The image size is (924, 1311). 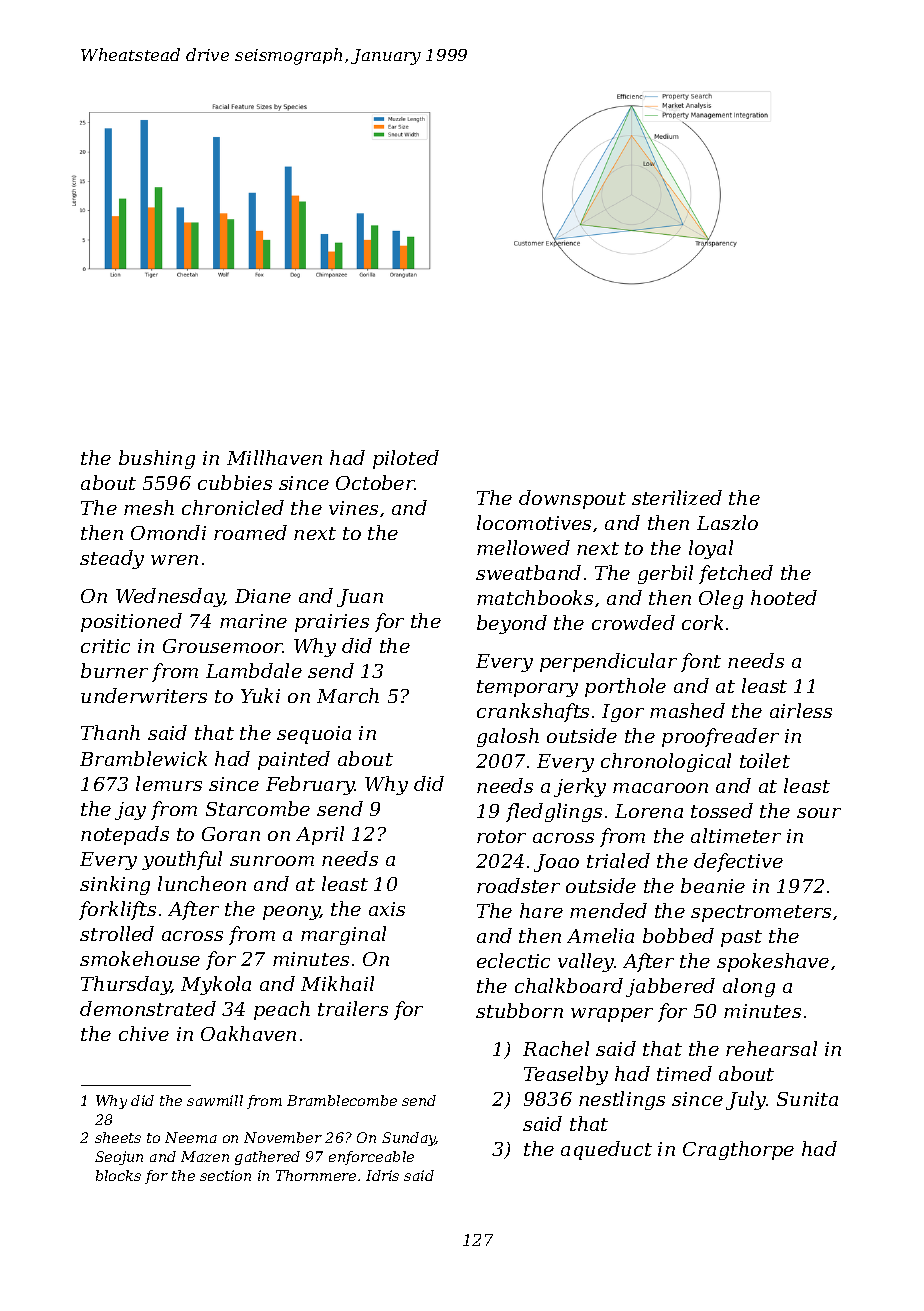 What do you see at coordinates (353, 508) in the document?
I see `vines` at bounding box center [353, 508].
